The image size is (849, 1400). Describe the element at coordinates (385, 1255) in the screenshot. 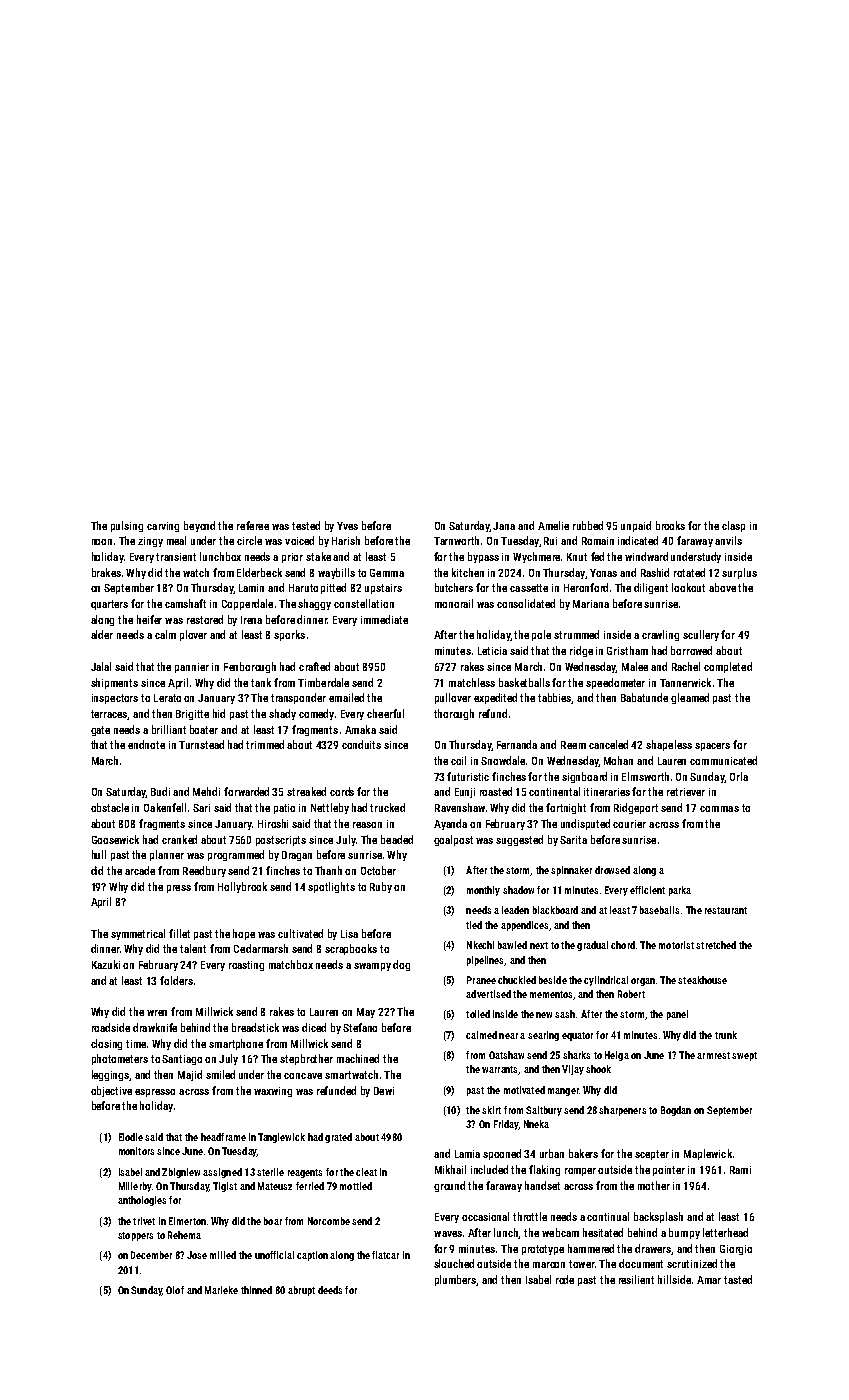

I see `flatcar` at that location.
